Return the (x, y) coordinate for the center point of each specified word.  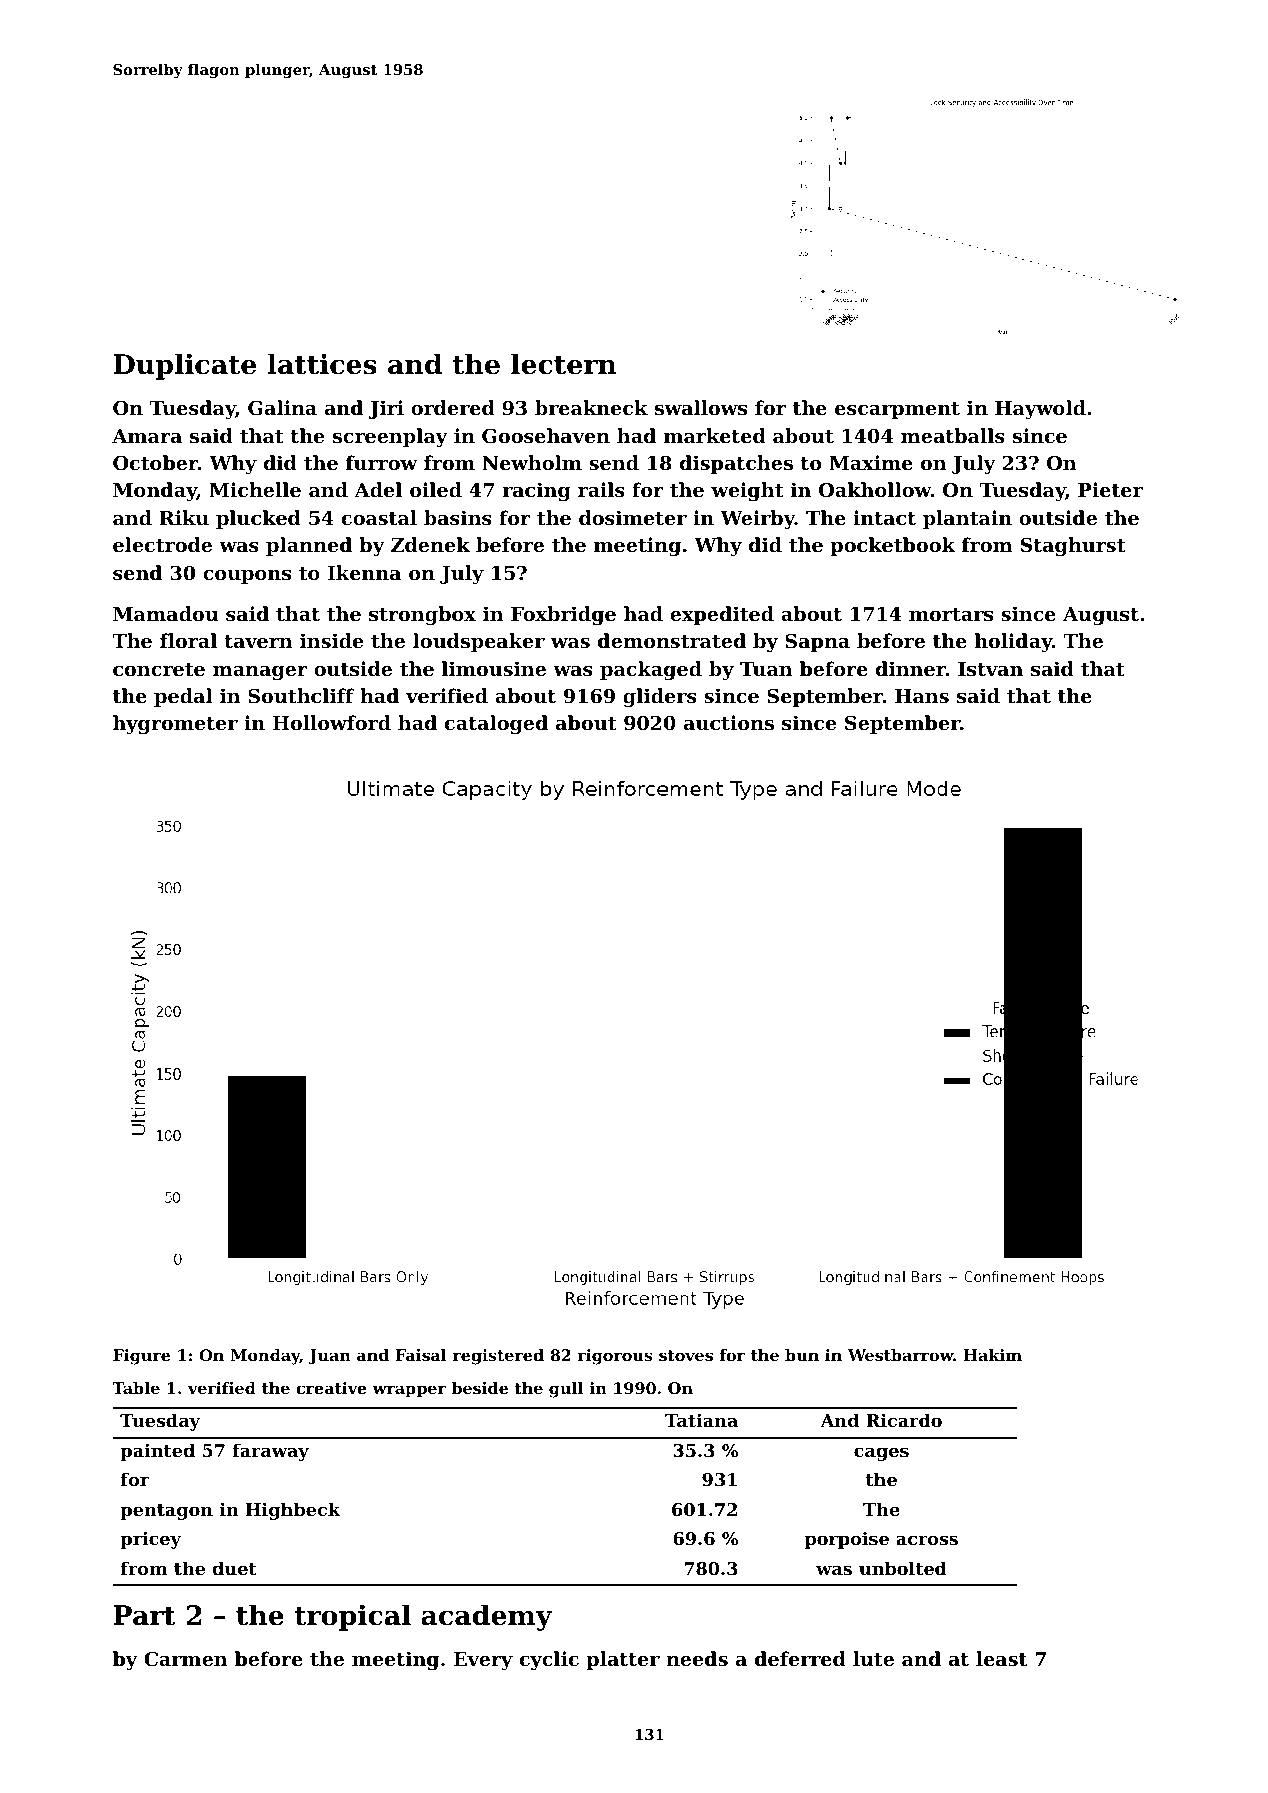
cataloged (496, 724)
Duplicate (185, 366)
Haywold (1040, 409)
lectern (564, 364)
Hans (922, 696)
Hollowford (332, 722)
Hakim (993, 1355)
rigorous (615, 1357)
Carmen (186, 1659)
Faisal (421, 1355)
